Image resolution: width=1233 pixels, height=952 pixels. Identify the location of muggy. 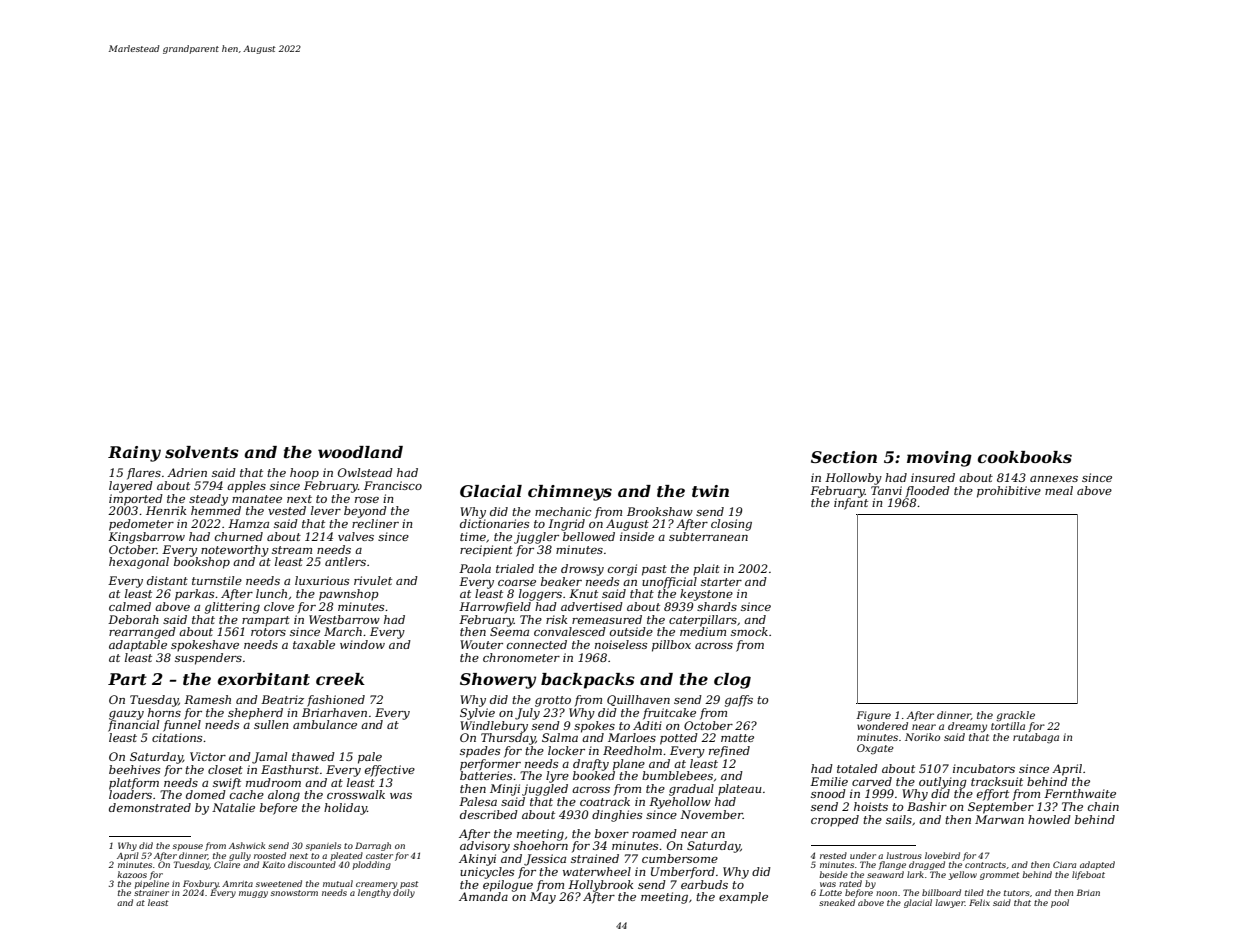
(253, 894).
